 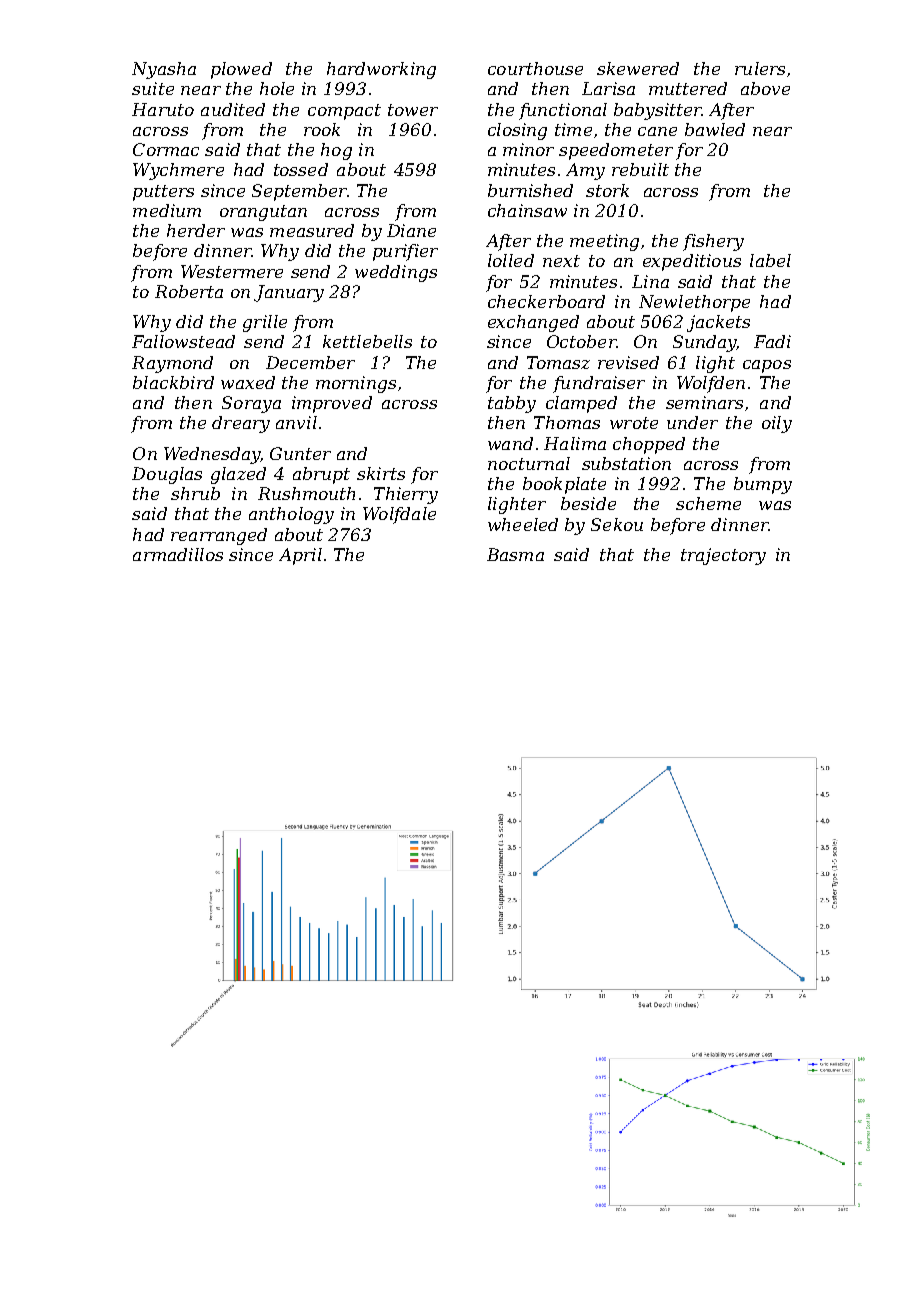 What do you see at coordinates (164, 70) in the screenshot?
I see `Nyasha` at bounding box center [164, 70].
